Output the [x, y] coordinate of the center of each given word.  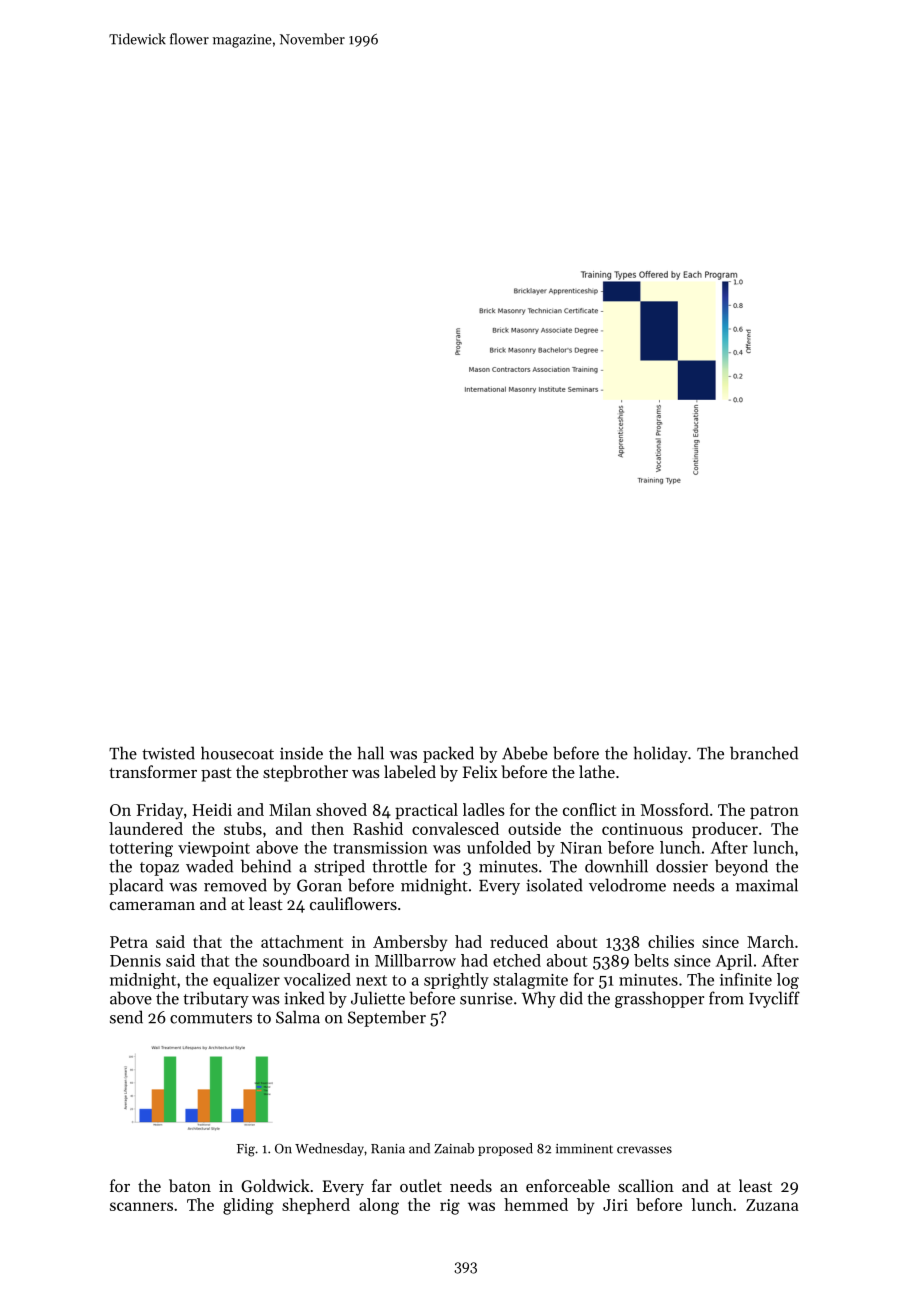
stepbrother [305, 773]
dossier [682, 866]
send [126, 1017]
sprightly [456, 981]
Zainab [454, 1148]
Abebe [525, 753]
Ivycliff [774, 999]
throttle [399, 866]
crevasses [644, 1150]
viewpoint [214, 849]
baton [190, 1185]
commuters [211, 1018]
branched [764, 753]
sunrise [486, 998]
